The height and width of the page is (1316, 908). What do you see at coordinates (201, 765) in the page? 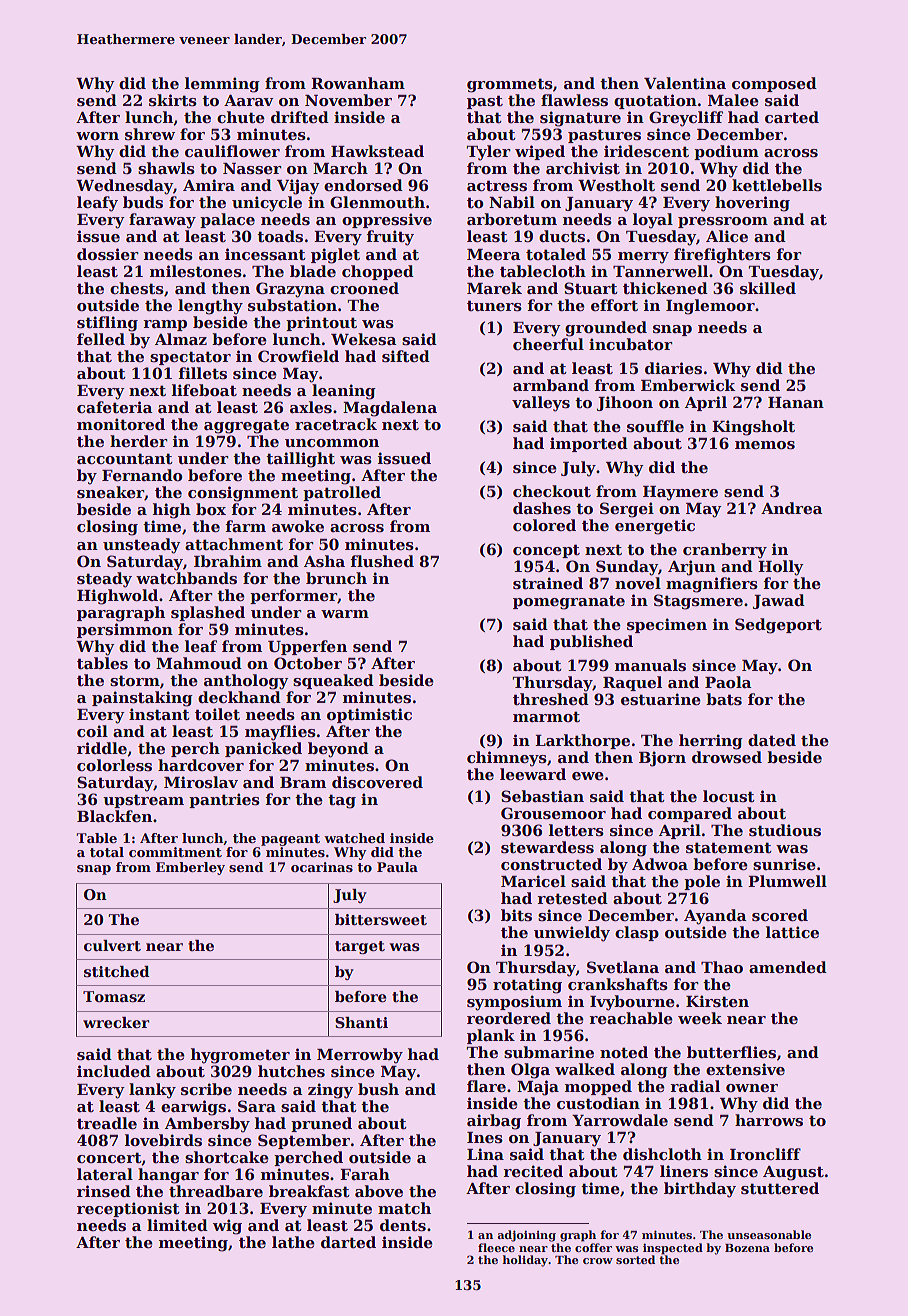
I see `hardcover` at bounding box center [201, 765].
